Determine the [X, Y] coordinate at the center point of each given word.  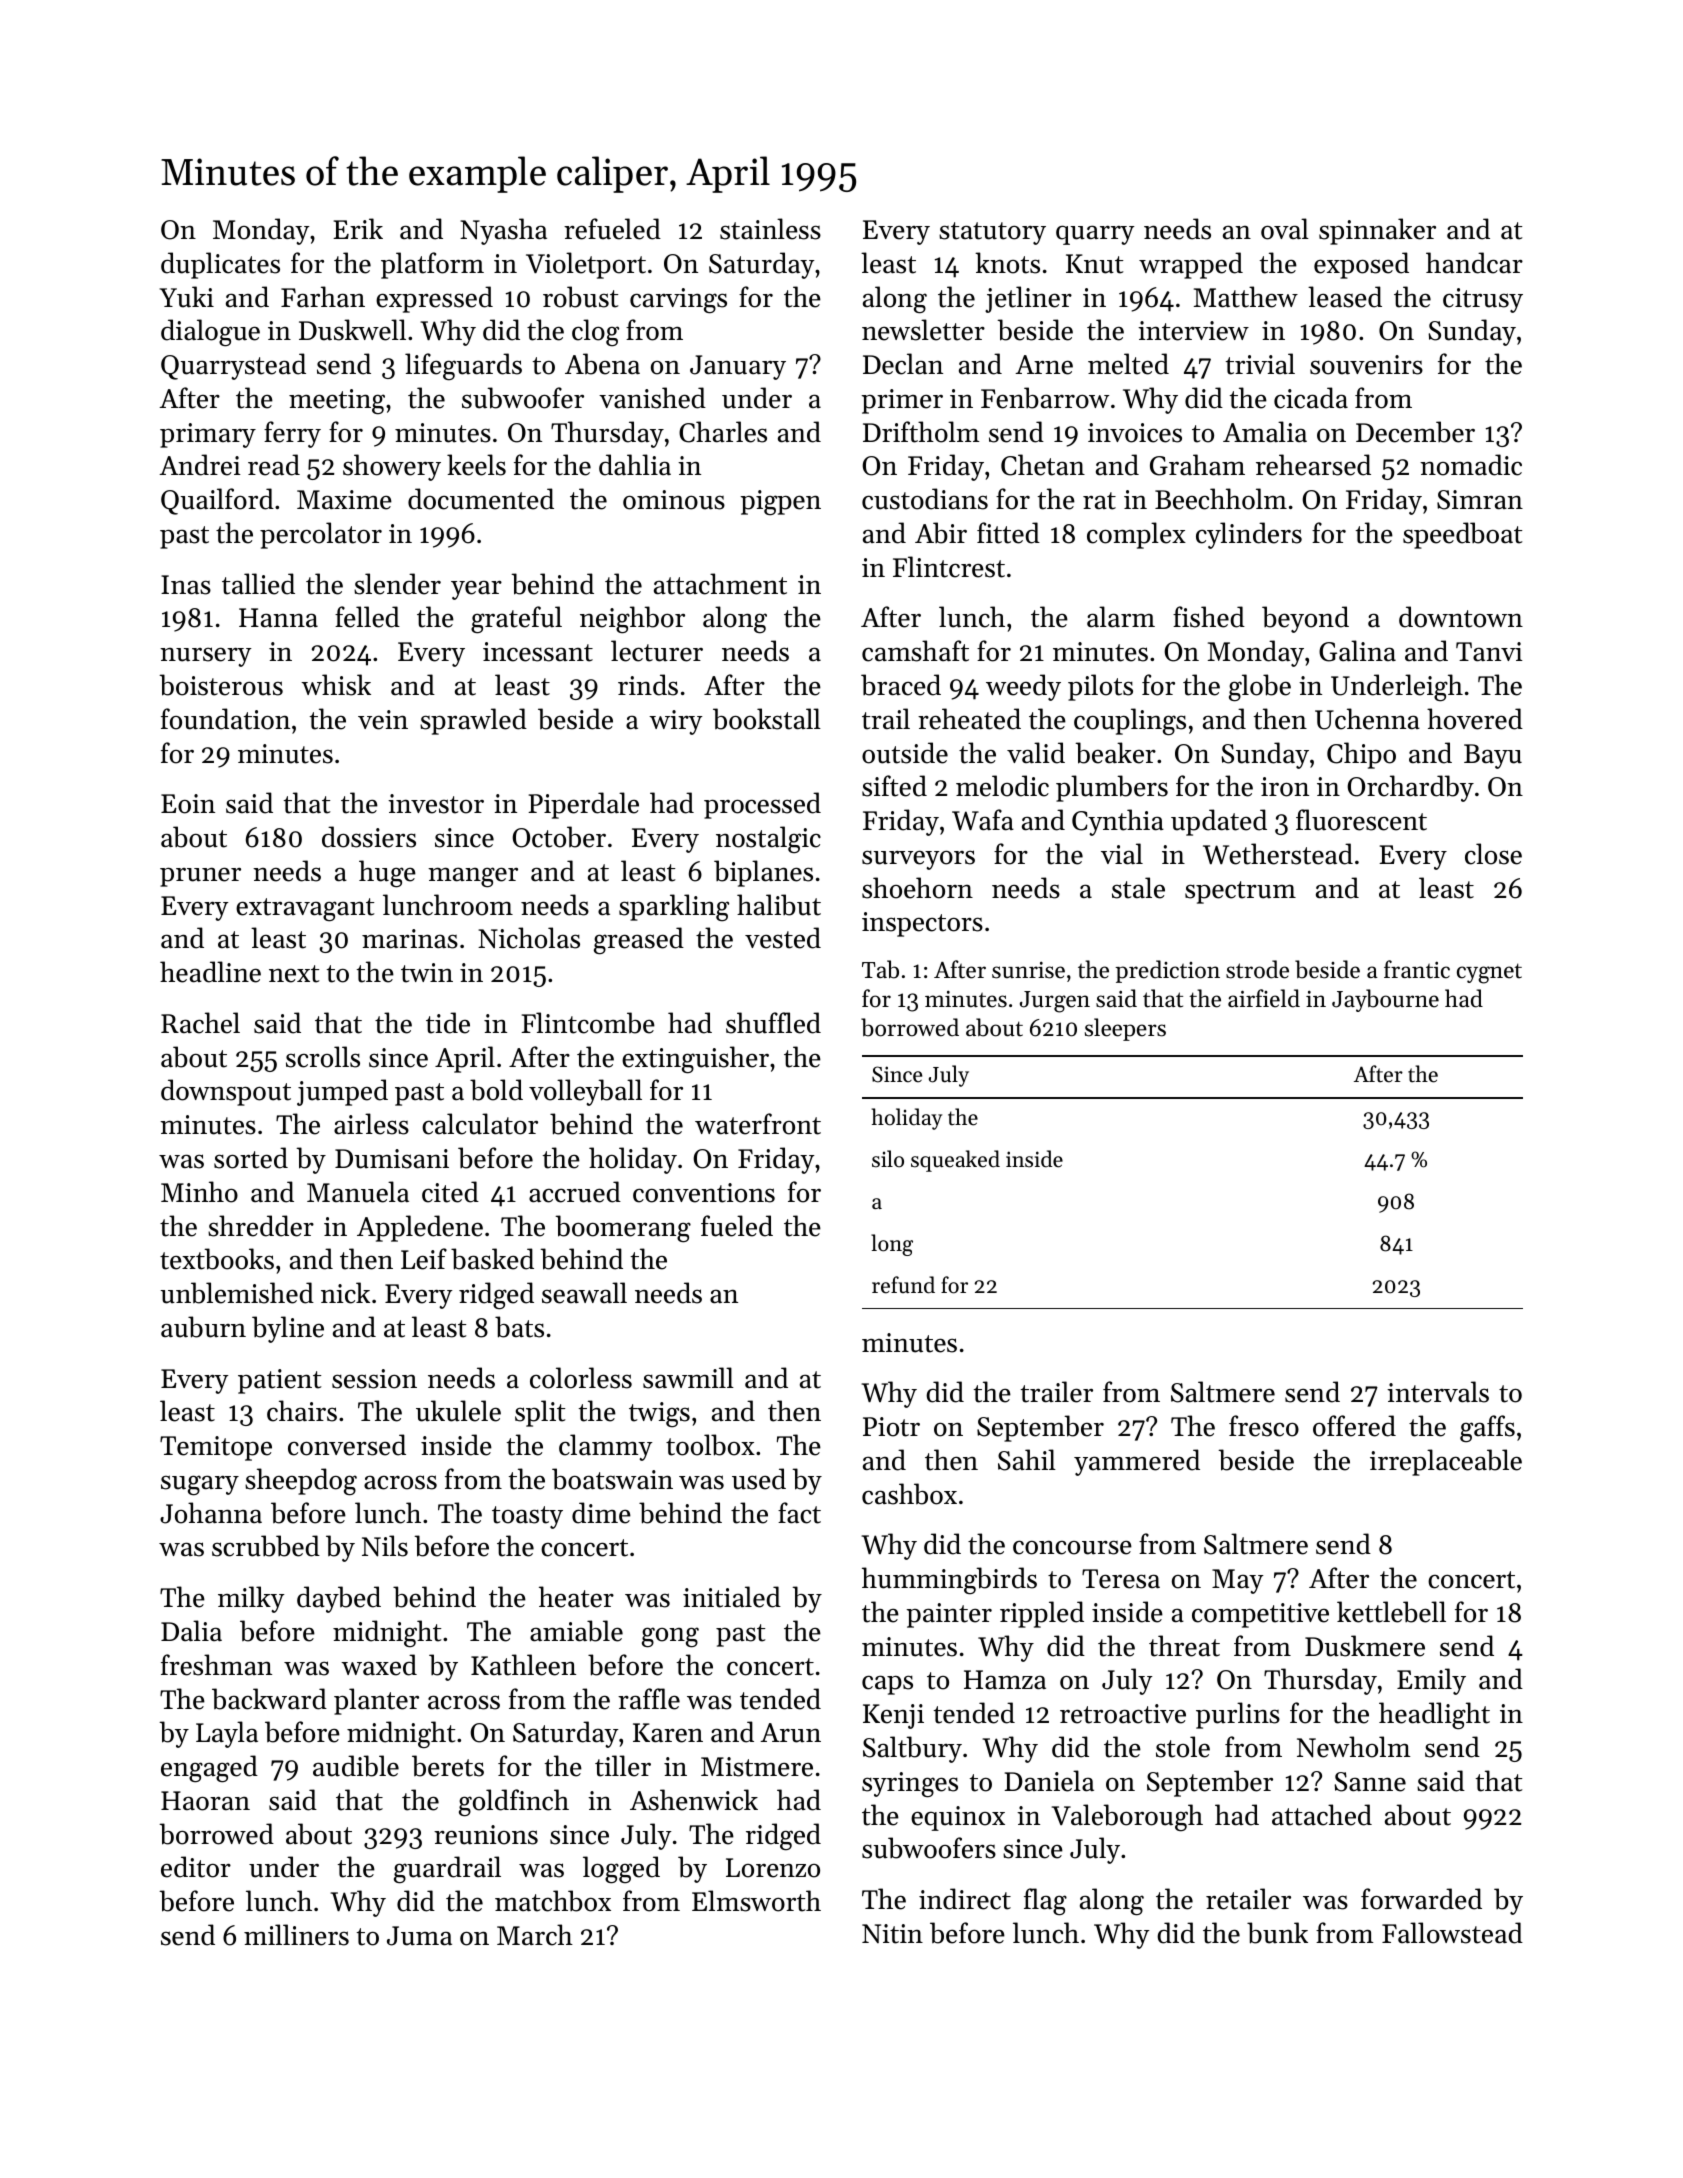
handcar [1474, 263]
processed [762, 805]
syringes [910, 1785]
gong [670, 1637]
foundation [225, 719]
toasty [527, 1517]
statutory [992, 233]
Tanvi [1489, 652]
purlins [1238, 1715]
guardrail [447, 1870]
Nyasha [503, 231]
